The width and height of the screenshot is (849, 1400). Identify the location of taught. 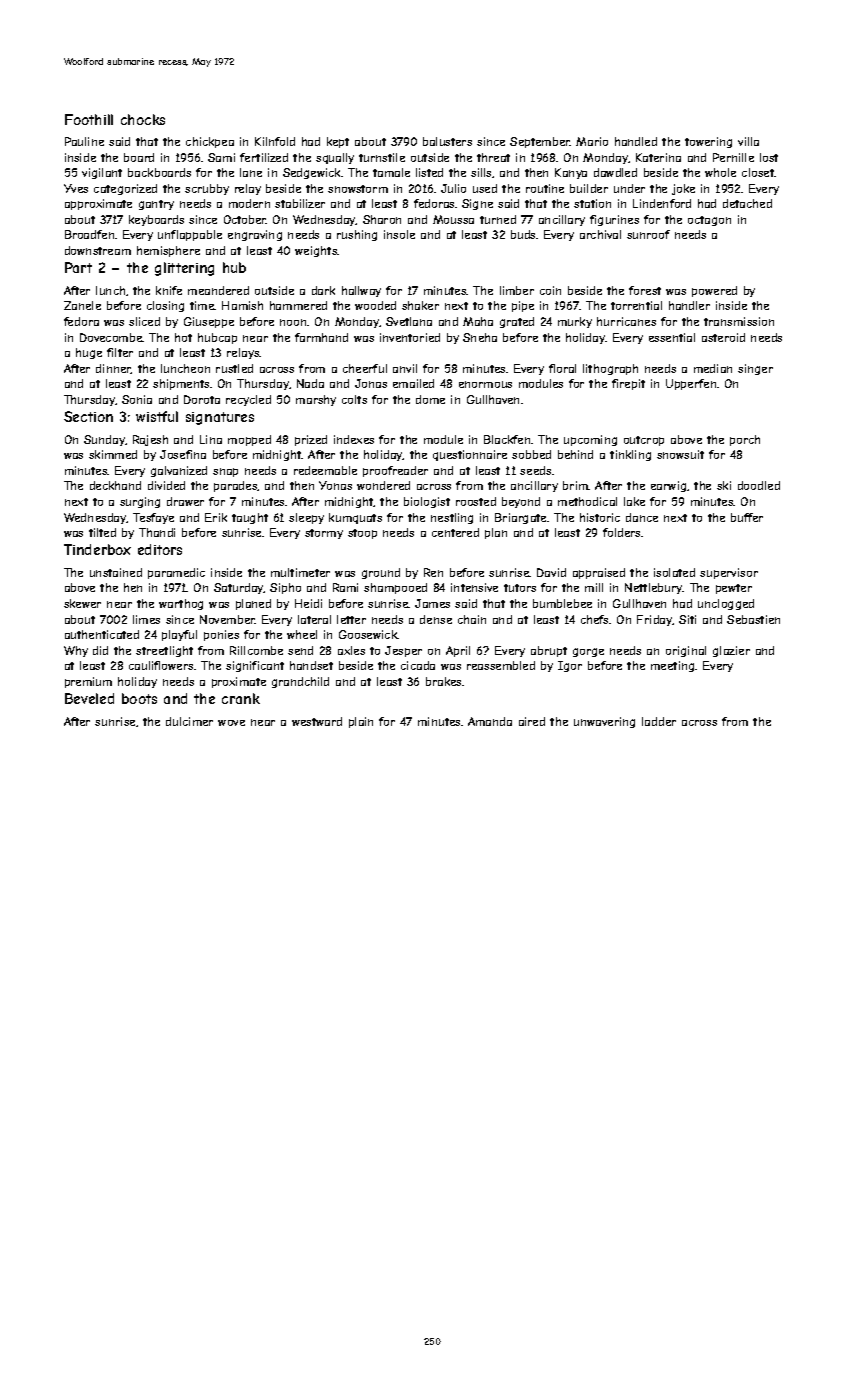
(250, 518).
